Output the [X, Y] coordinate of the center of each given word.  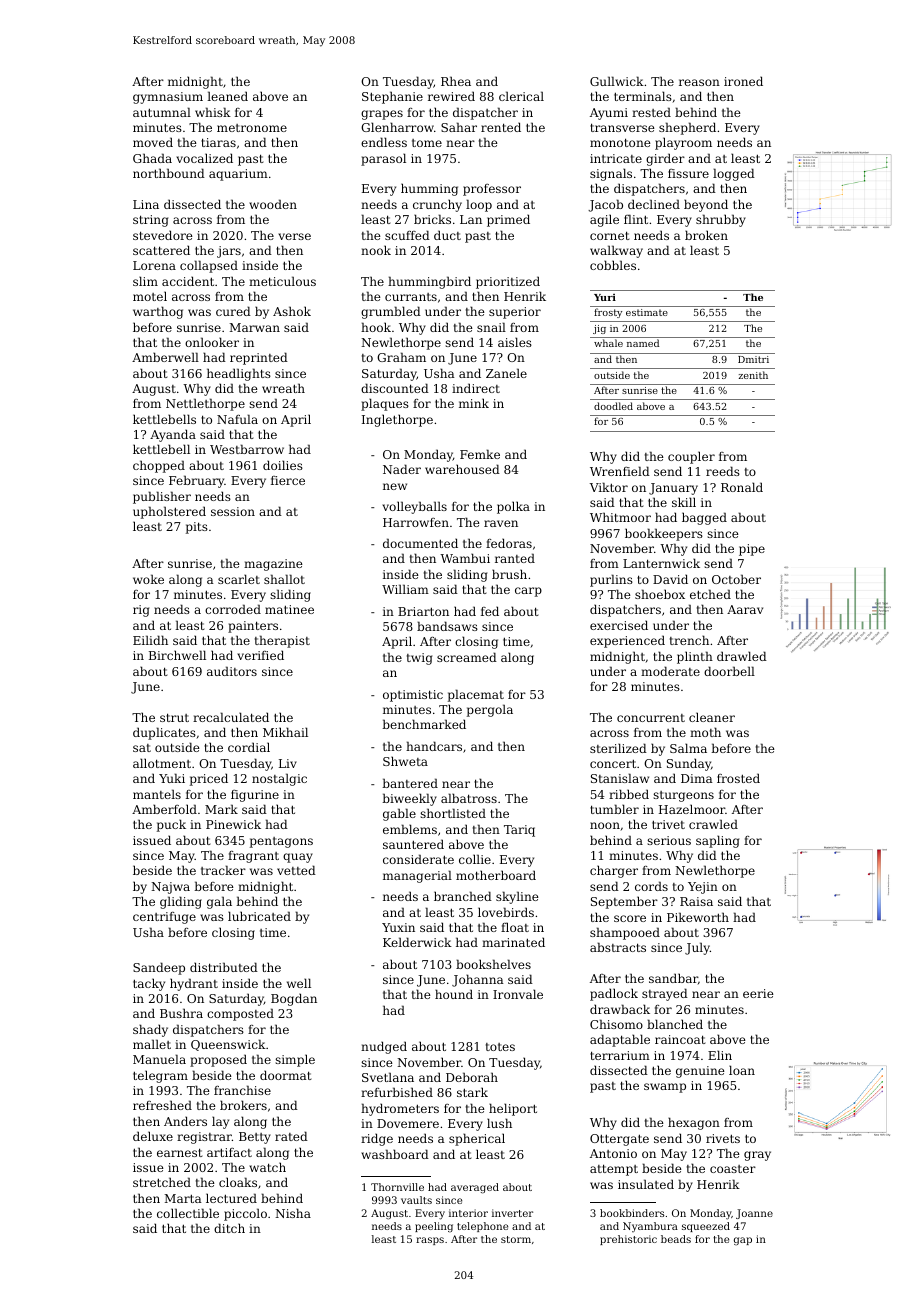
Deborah [472, 1077]
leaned [227, 96]
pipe [752, 550]
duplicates [164, 733]
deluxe [153, 1136]
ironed [743, 81]
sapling [717, 841]
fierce [288, 480]
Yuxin [398, 927]
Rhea [456, 81]
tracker [223, 870]
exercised [619, 625]
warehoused [462, 469]
